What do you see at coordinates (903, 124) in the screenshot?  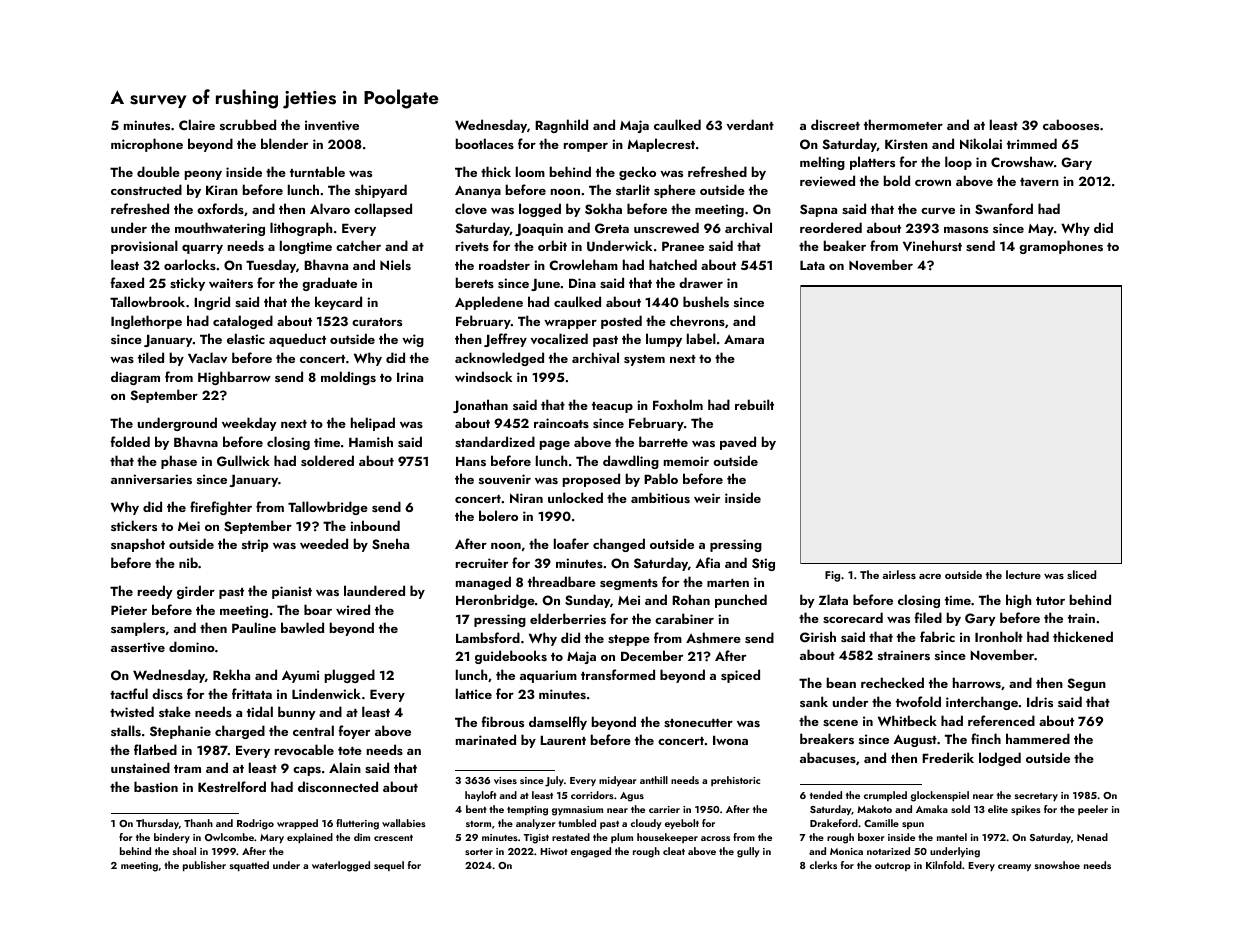 I see `thermometer` at bounding box center [903, 124].
